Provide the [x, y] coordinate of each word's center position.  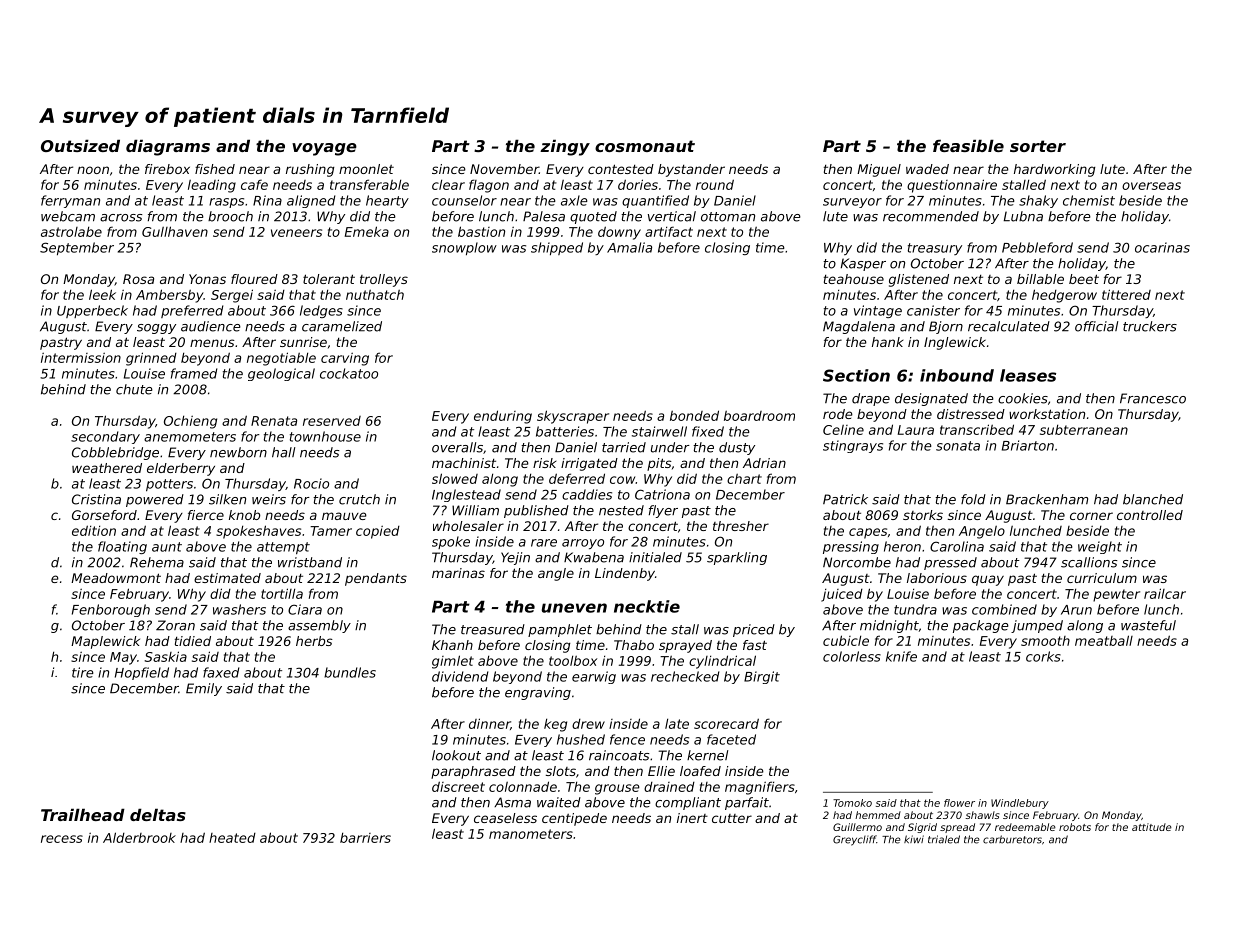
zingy [565, 147]
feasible [968, 145]
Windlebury [1020, 804]
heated [232, 838]
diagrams [168, 147]
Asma [512, 802]
